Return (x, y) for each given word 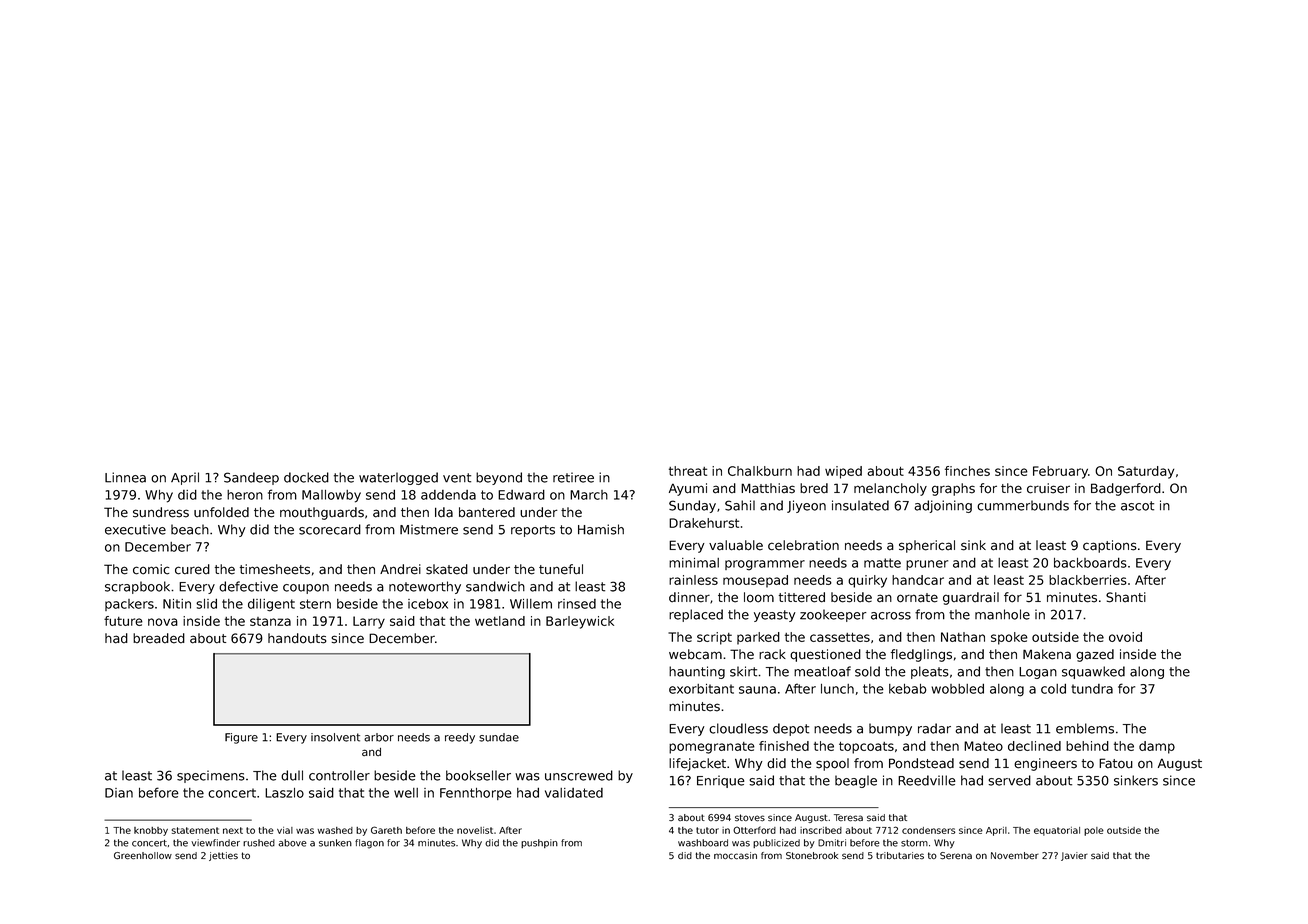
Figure (241, 738)
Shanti (1126, 597)
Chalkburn (760, 471)
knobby (151, 831)
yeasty (775, 616)
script (714, 638)
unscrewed (579, 775)
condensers (928, 830)
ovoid (1125, 637)
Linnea (125, 477)
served (1009, 780)
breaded (159, 638)
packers (129, 605)
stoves (750, 818)
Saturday (1146, 472)
